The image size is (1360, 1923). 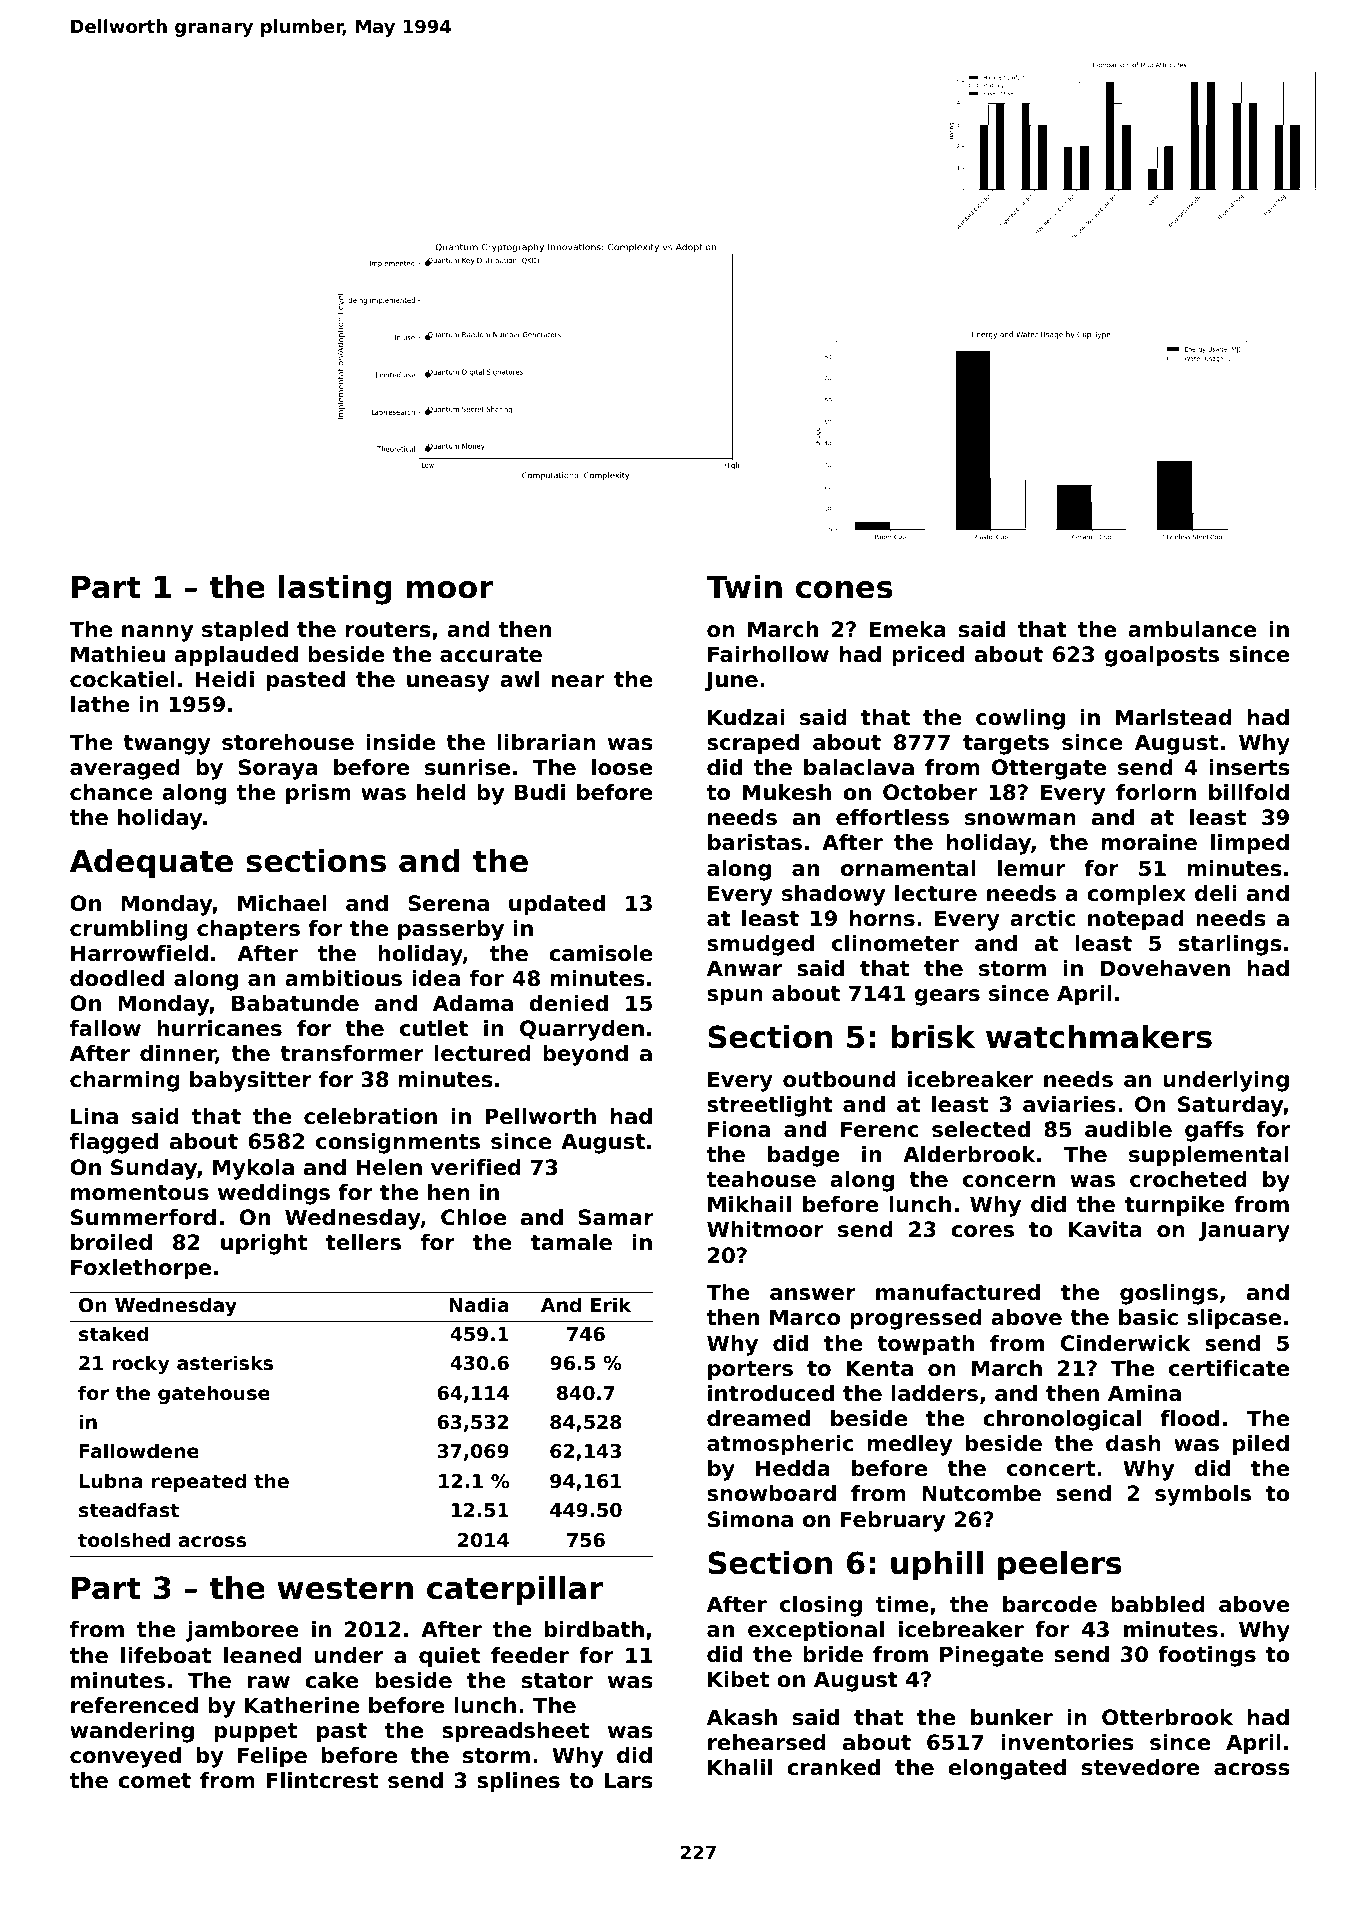 I want to click on babbled, so click(x=1158, y=1604).
